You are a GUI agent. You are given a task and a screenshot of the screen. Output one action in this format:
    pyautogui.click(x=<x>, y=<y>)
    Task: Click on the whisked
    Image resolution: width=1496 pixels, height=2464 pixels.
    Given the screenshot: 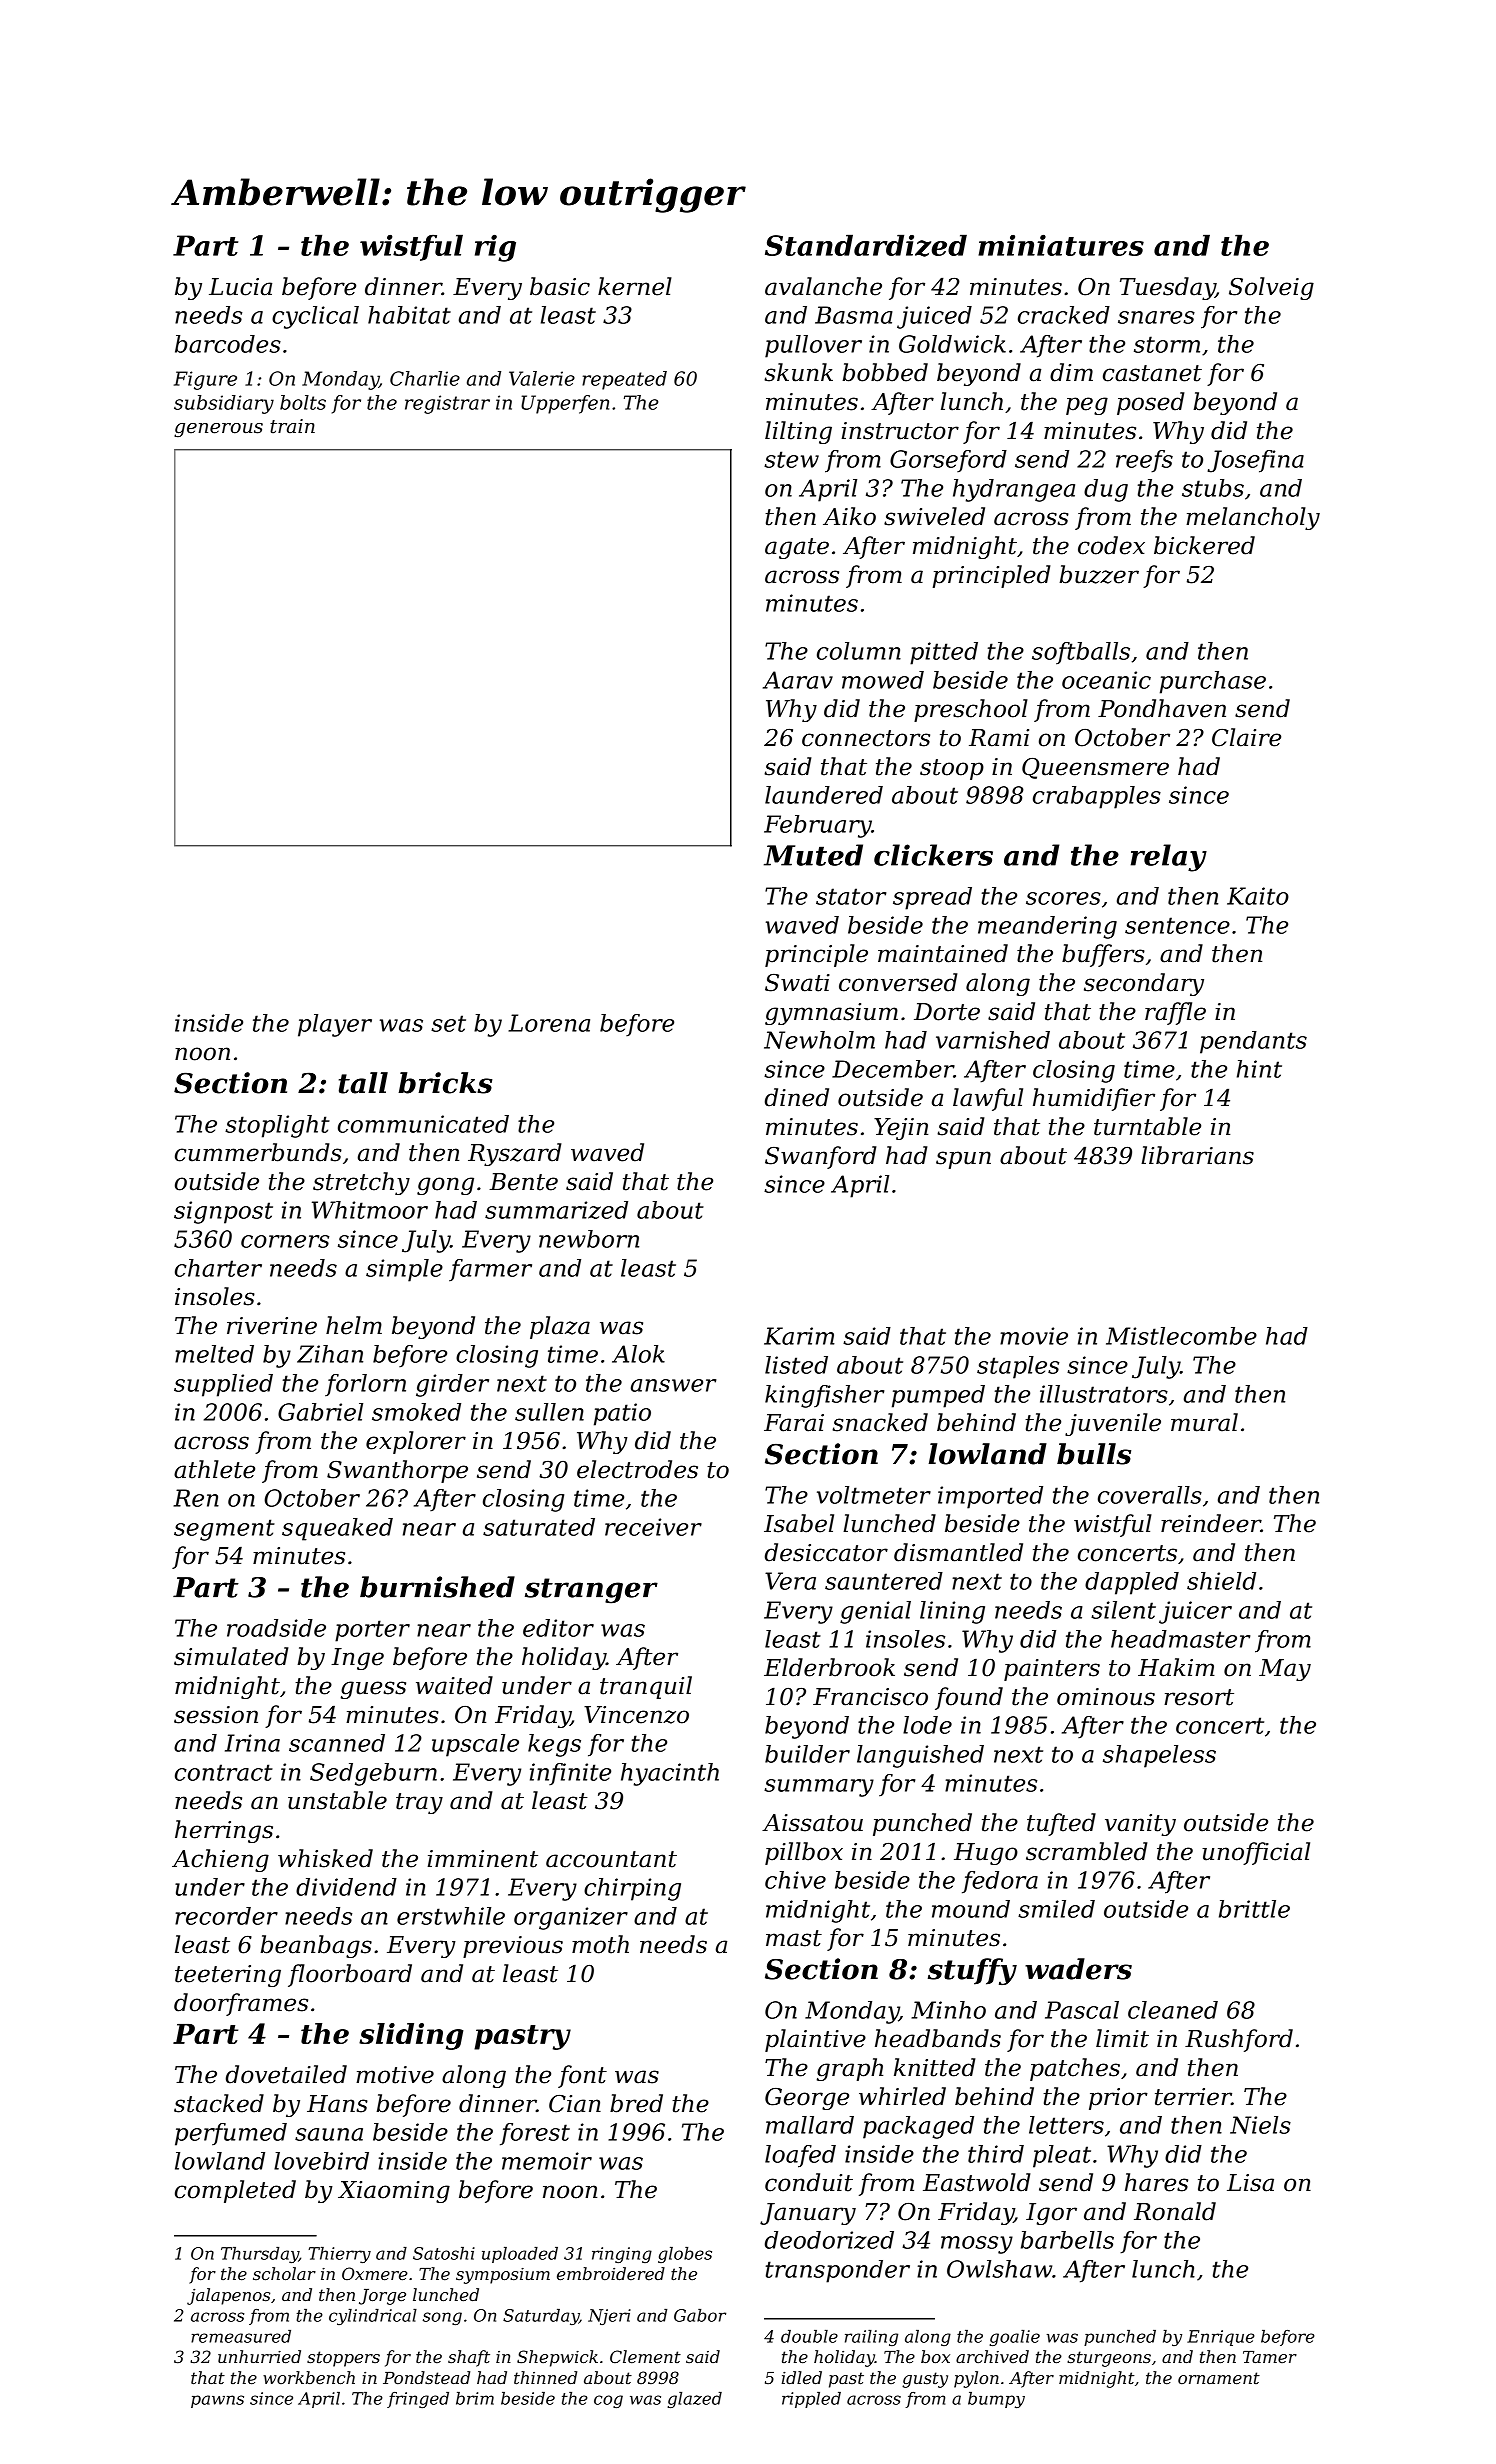 What is the action you would take?
    pyautogui.click(x=325, y=1858)
